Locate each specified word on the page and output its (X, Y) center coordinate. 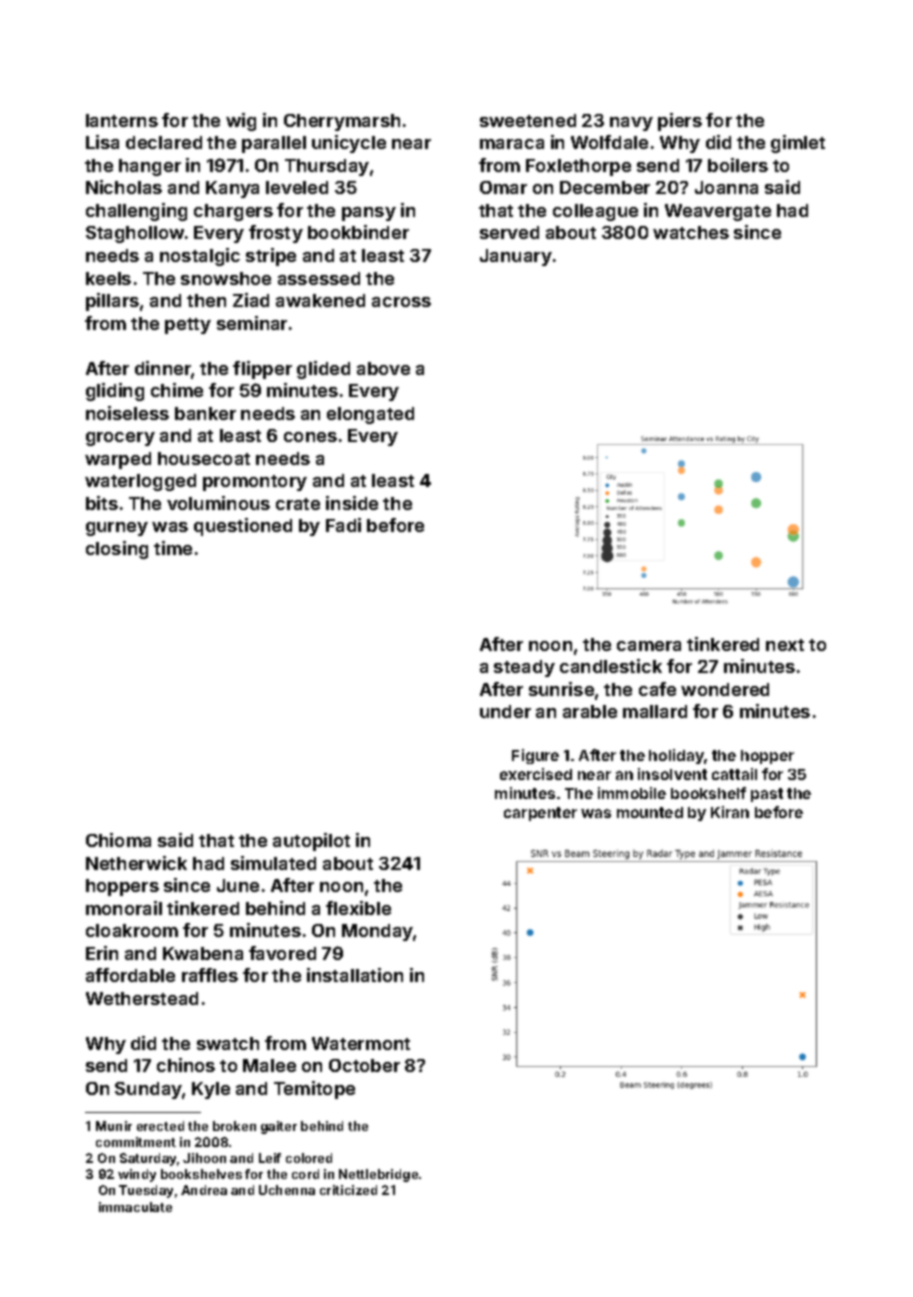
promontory (255, 483)
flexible (358, 908)
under (505, 711)
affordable (130, 975)
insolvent (672, 774)
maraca (512, 144)
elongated (370, 415)
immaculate (135, 1207)
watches (691, 232)
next (785, 645)
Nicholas (124, 187)
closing (117, 550)
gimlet (798, 144)
